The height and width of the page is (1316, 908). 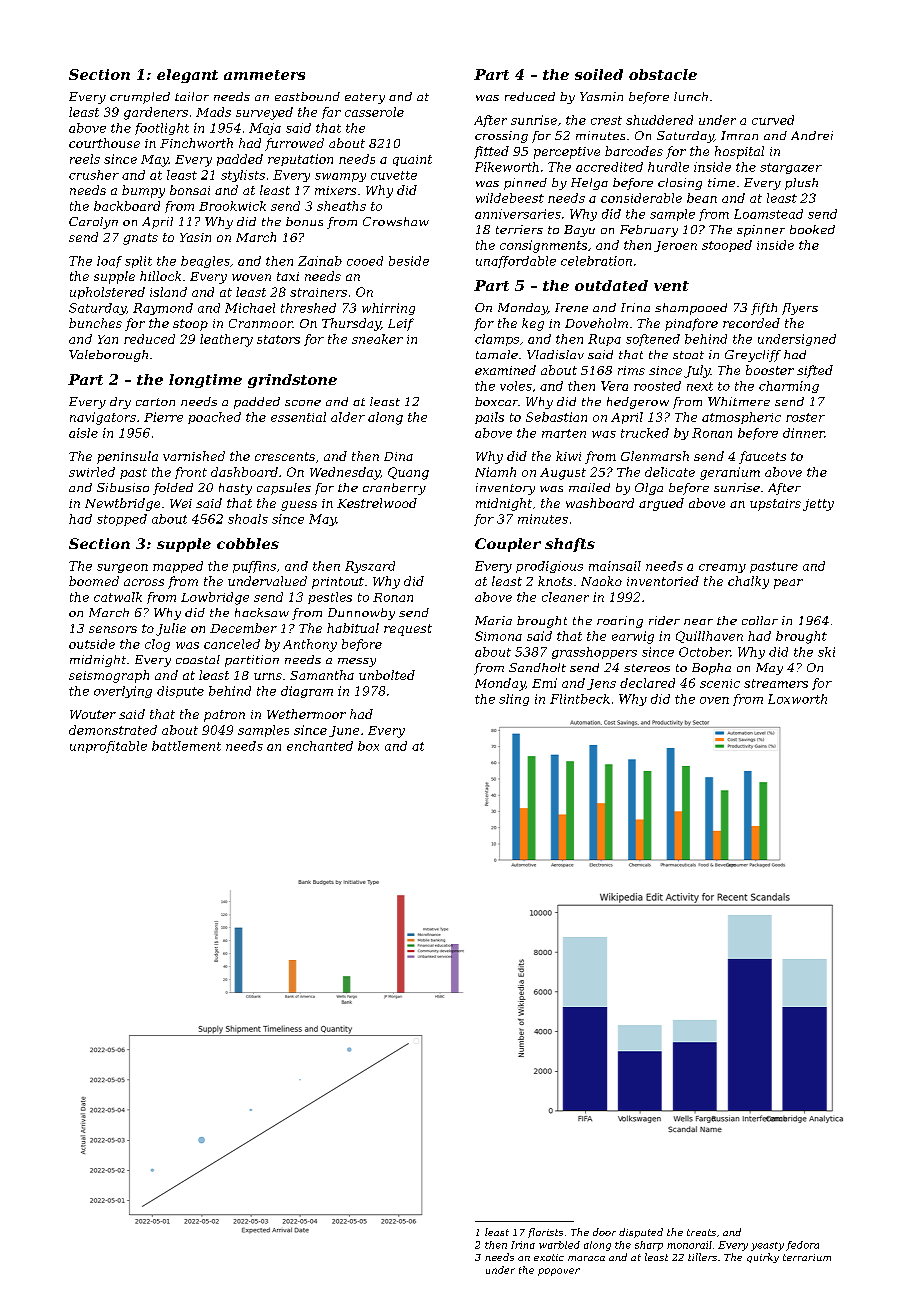 I want to click on Sandholt, so click(x=537, y=667).
